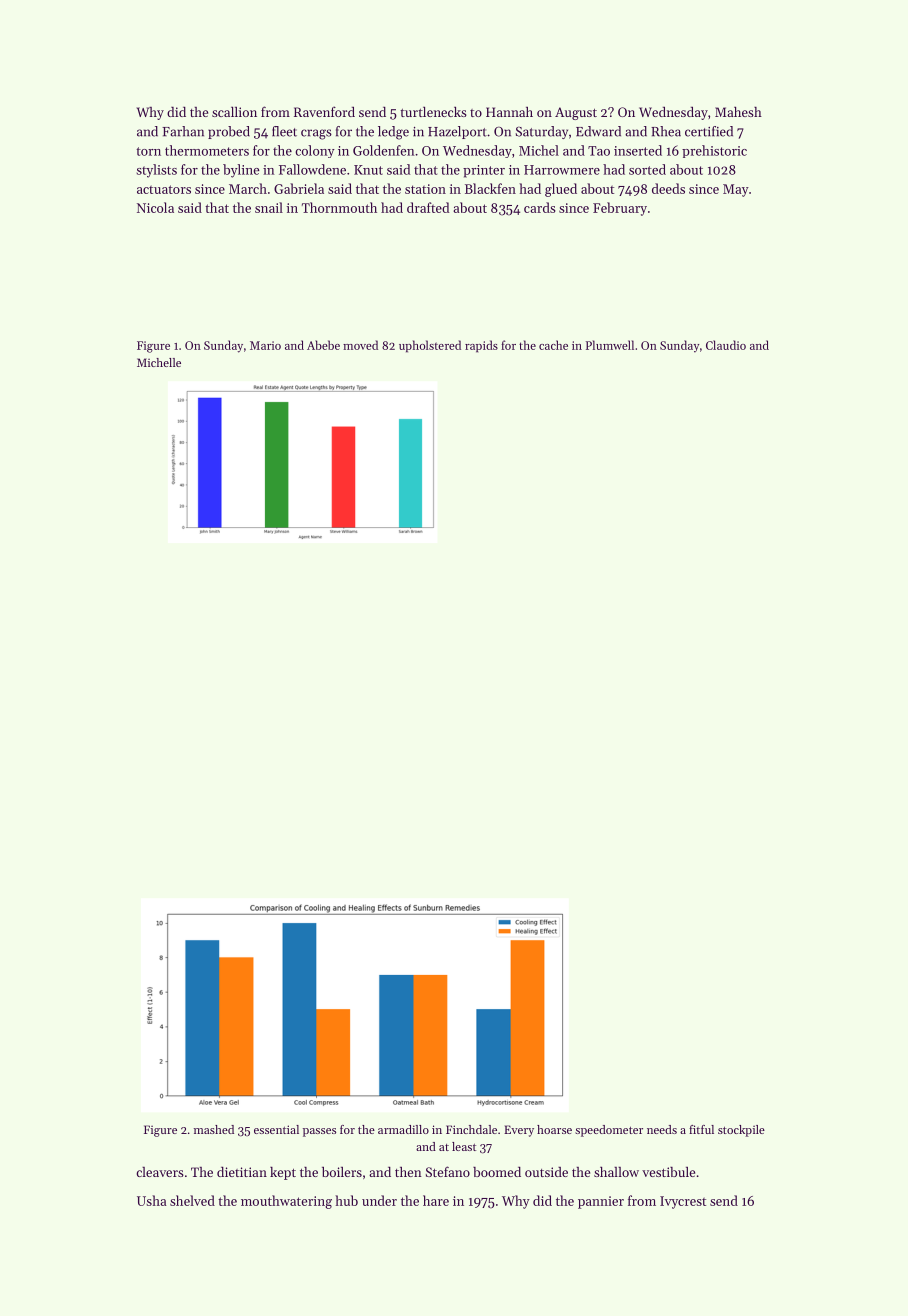 The width and height of the screenshot is (908, 1316). Describe the element at coordinates (436, 1200) in the screenshot. I see `hare` at that location.
